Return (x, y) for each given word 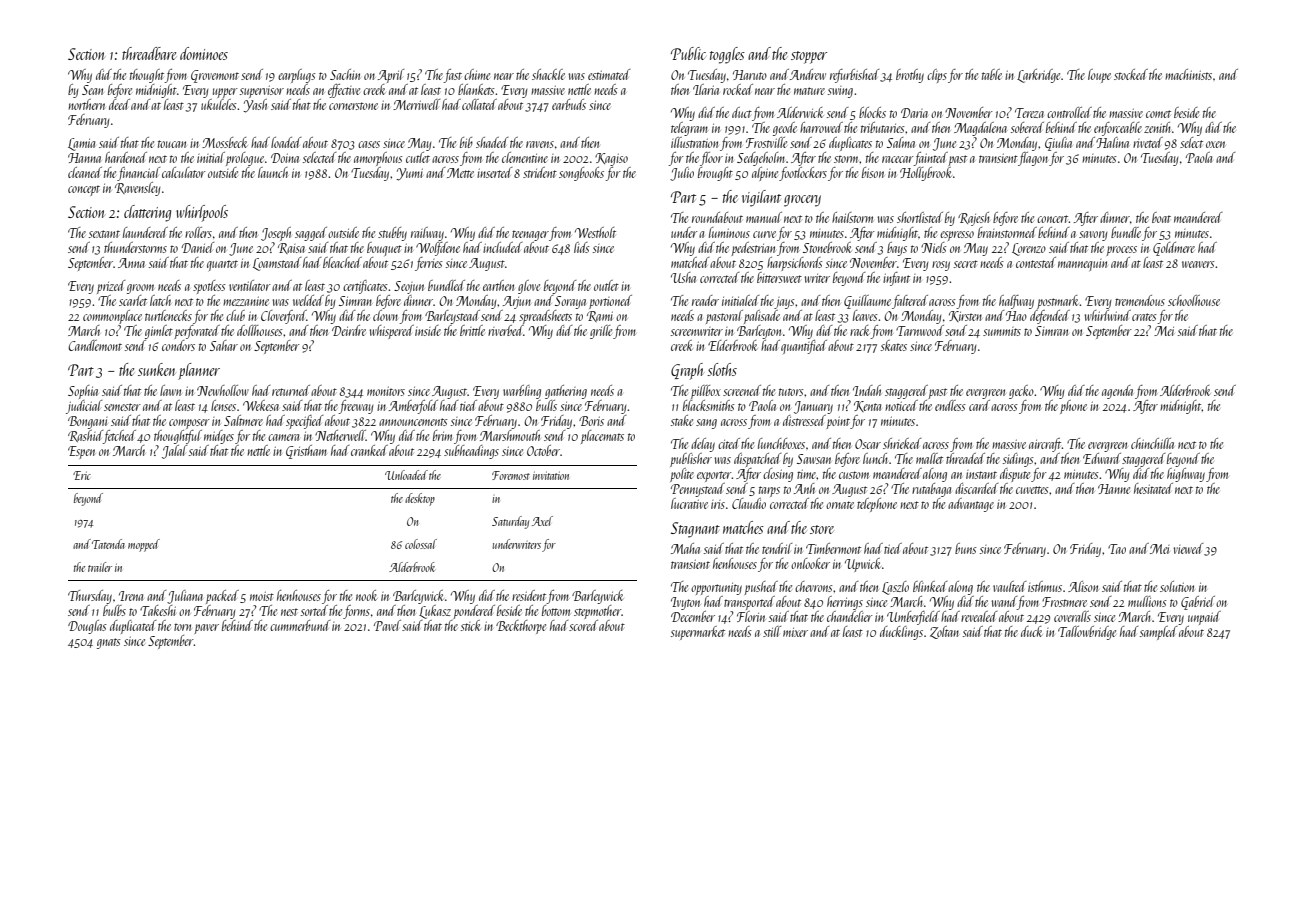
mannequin (1082, 265)
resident (529, 595)
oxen (1215, 144)
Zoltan (944, 632)
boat (1161, 217)
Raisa (291, 248)
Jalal (174, 452)
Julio (682, 174)
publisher (691, 460)
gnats (109, 643)
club (235, 315)
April (391, 76)
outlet (606, 285)
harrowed (821, 127)
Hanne (1114, 489)
